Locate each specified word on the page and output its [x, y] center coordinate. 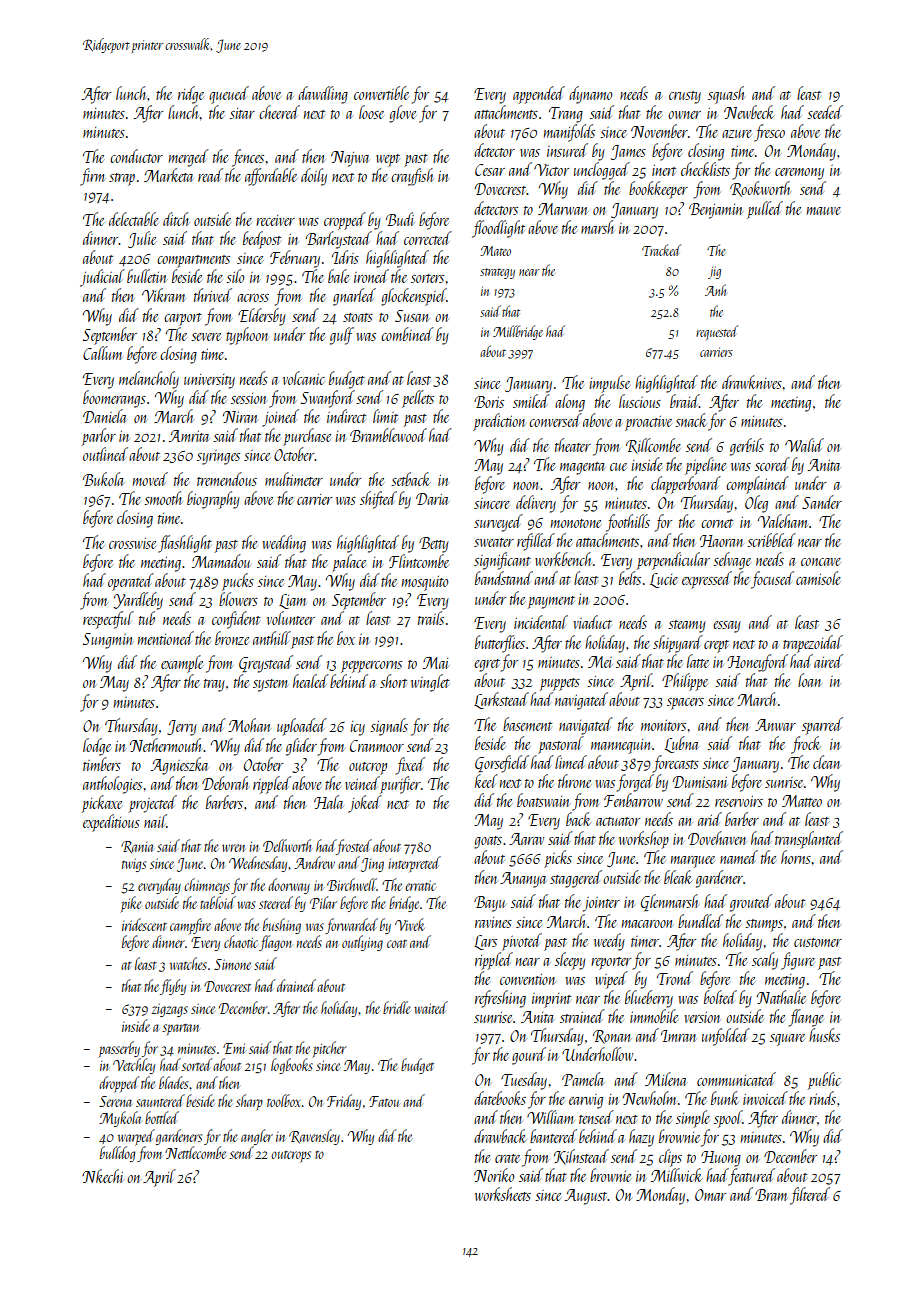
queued [229, 95]
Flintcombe [419, 561]
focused [772, 580]
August [586, 1197]
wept [388, 160]
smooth [163, 498]
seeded [825, 112]
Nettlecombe [195, 1152]
